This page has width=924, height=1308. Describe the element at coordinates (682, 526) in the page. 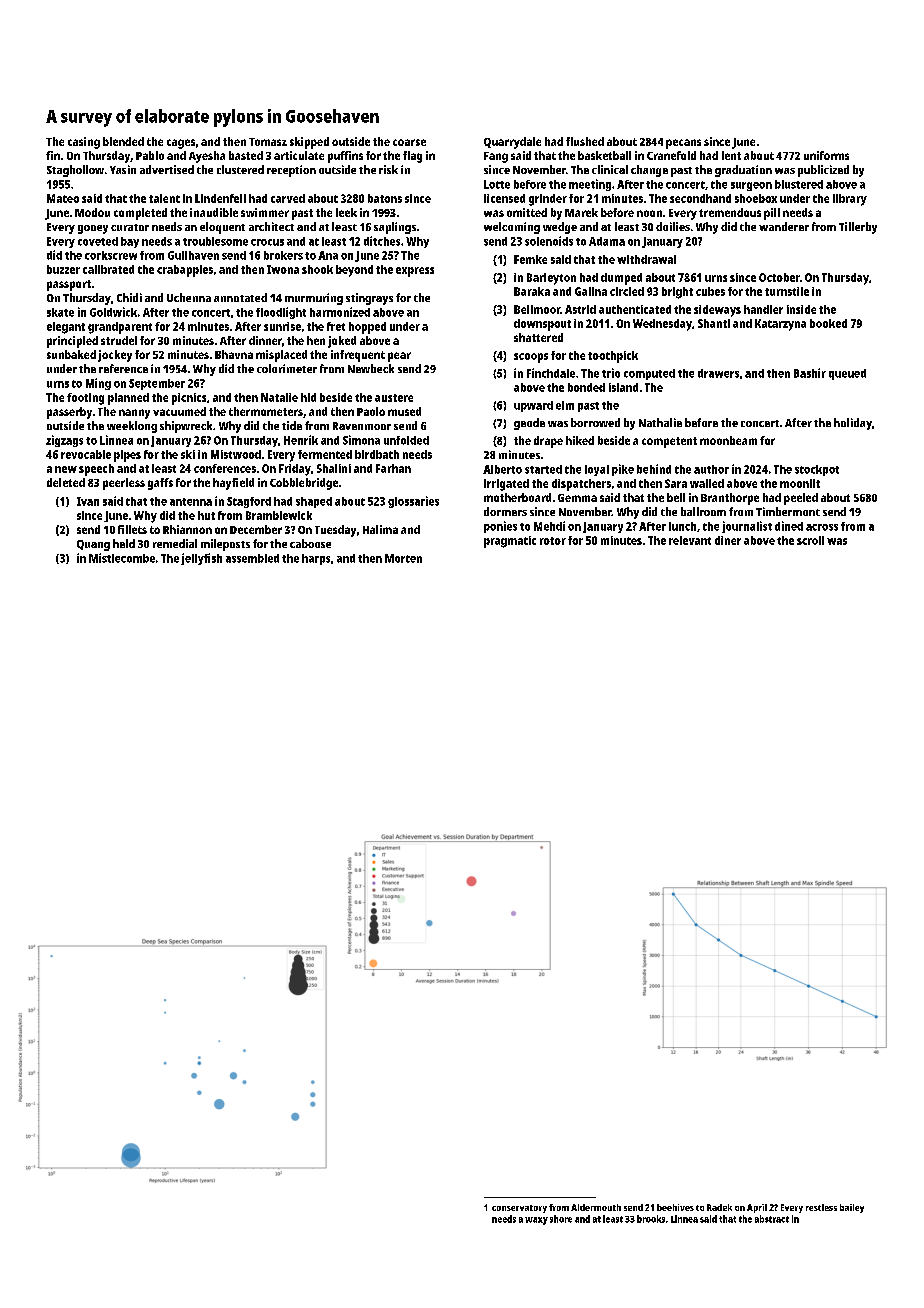

I see `lunch` at that location.
